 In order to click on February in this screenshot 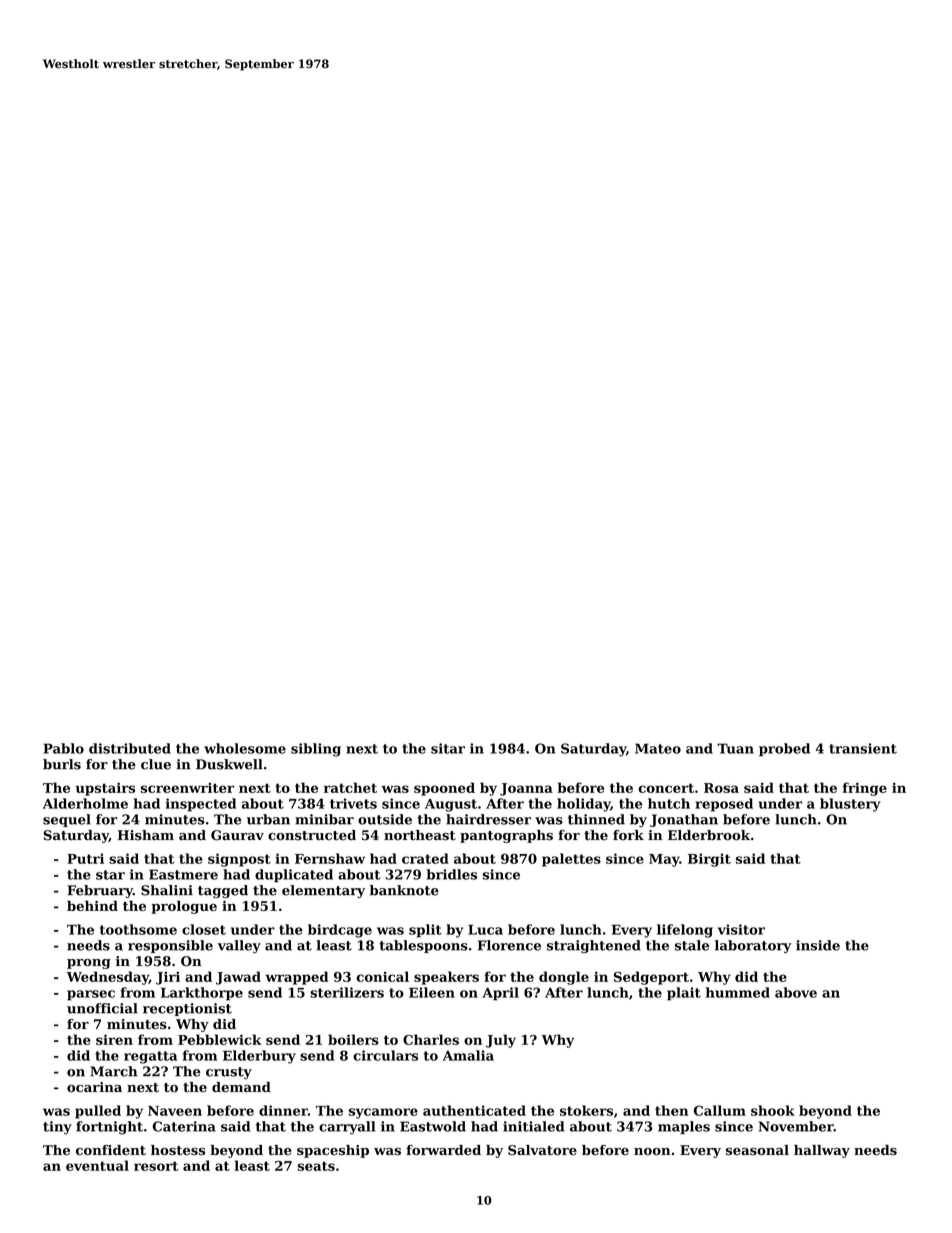, I will do `click(100, 891)`.
